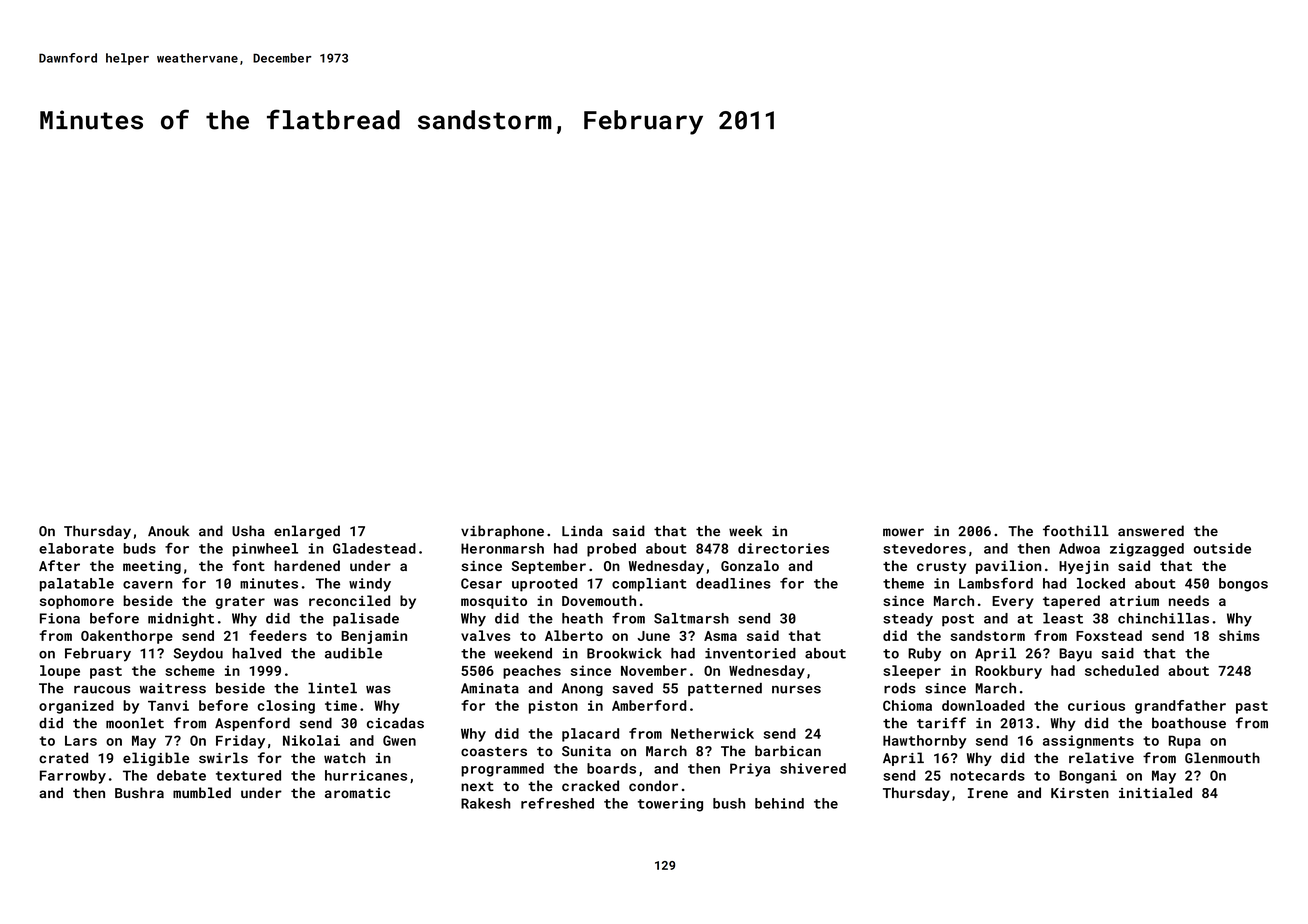  Describe the element at coordinates (582, 530) in the screenshot. I see `Linda` at that location.
